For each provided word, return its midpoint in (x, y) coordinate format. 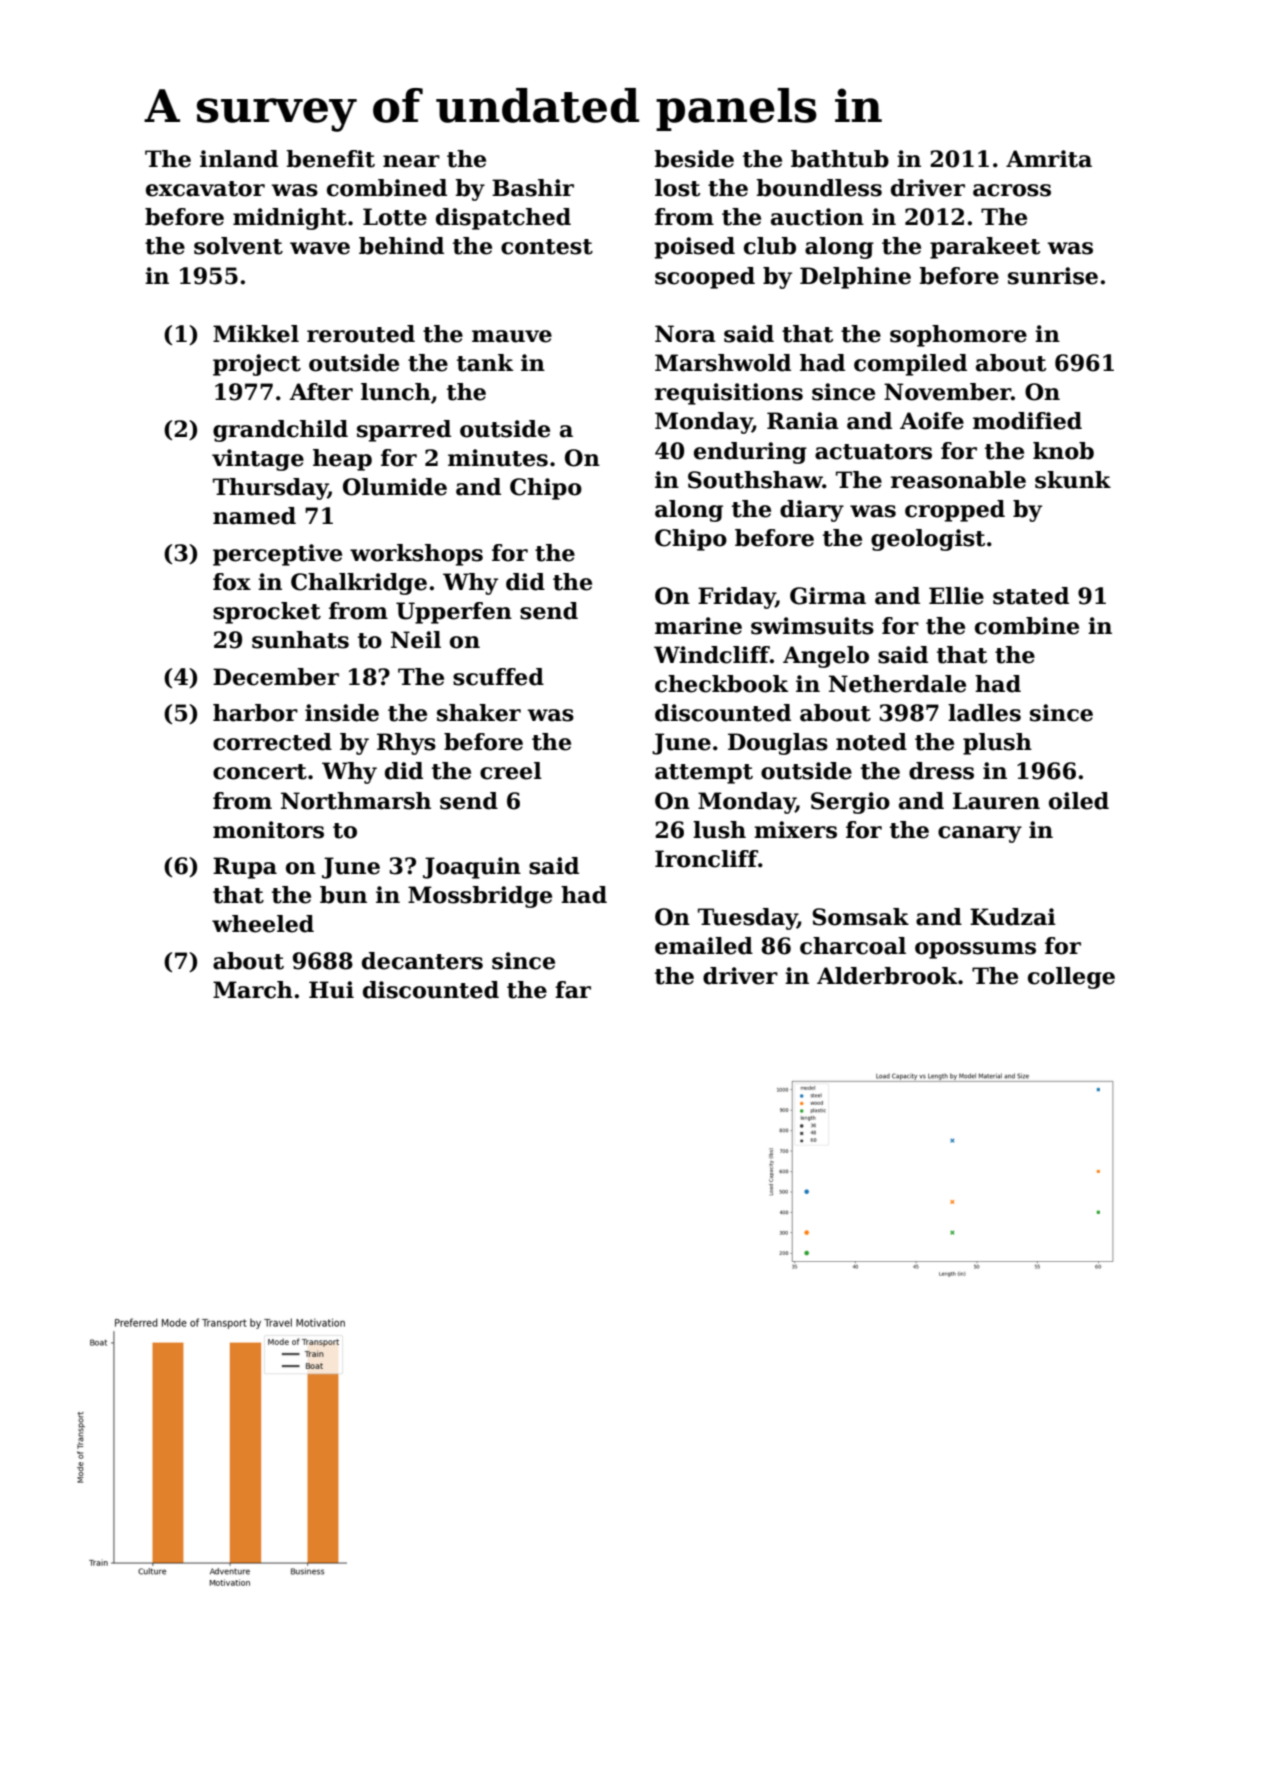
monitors (268, 830)
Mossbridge (480, 897)
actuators (873, 452)
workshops (416, 555)
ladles (984, 713)
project (257, 365)
